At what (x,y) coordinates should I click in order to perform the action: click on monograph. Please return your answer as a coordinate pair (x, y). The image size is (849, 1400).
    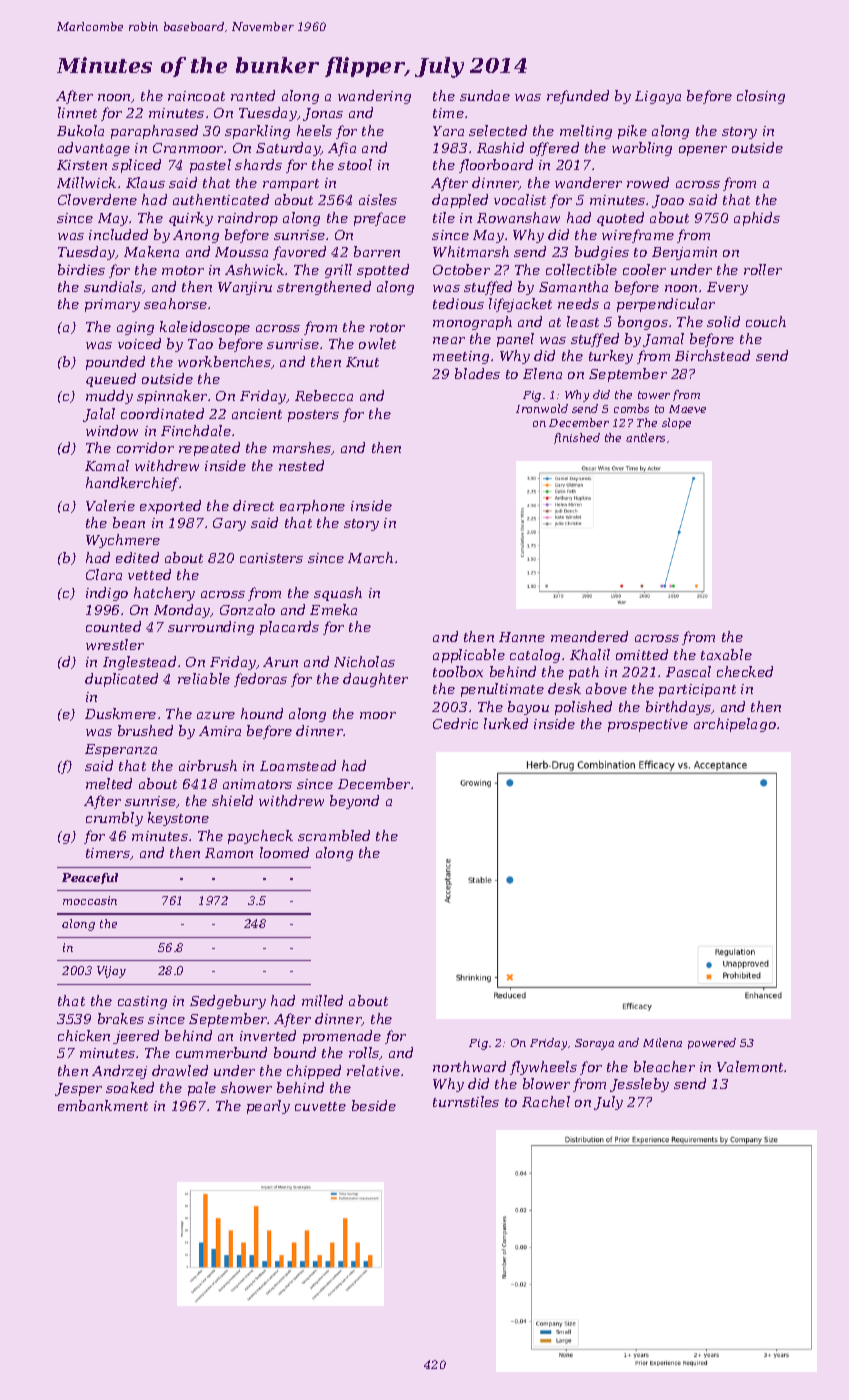
    Looking at the image, I should click on (472, 323).
